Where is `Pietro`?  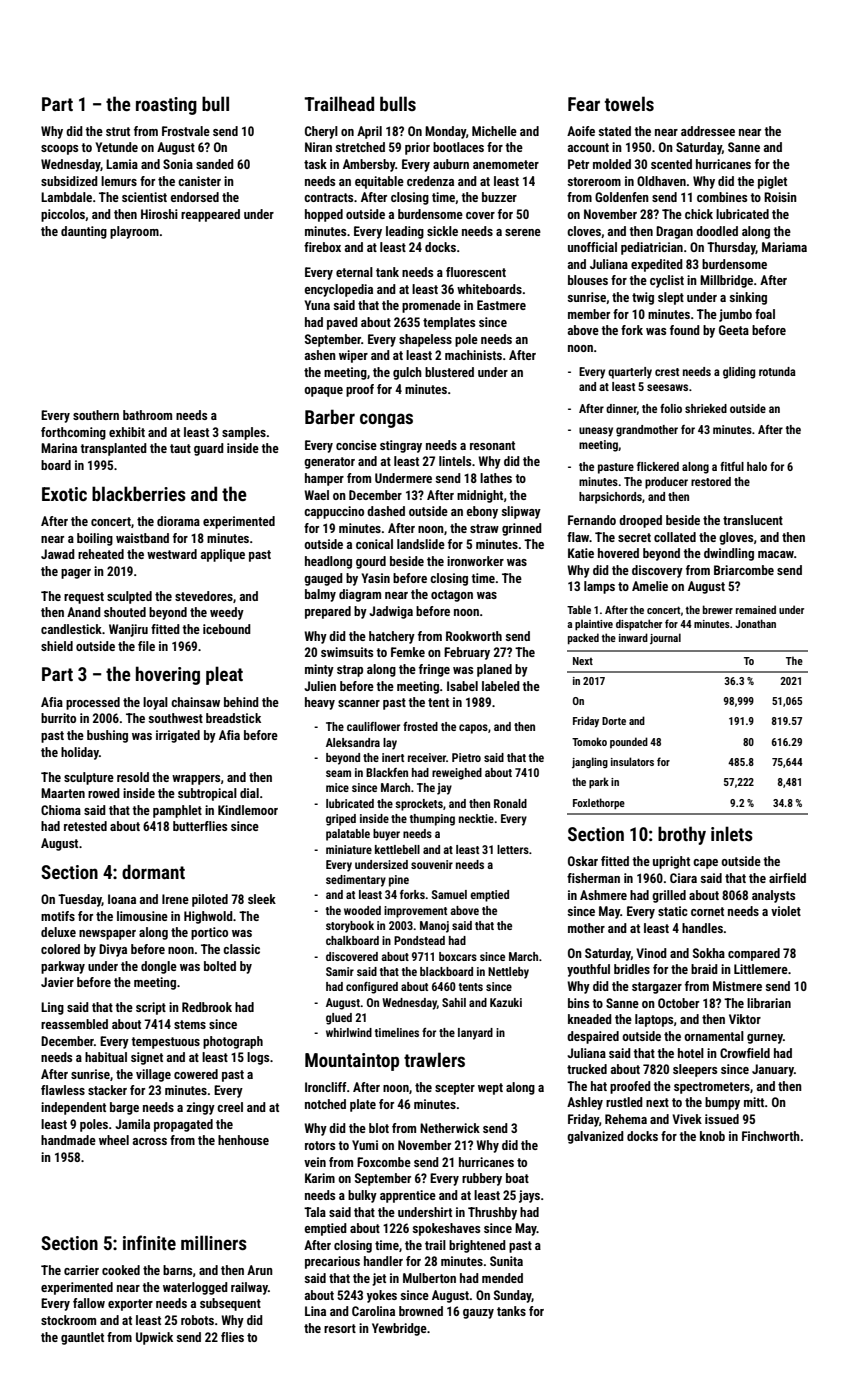 Pietro is located at coordinates (466, 757).
